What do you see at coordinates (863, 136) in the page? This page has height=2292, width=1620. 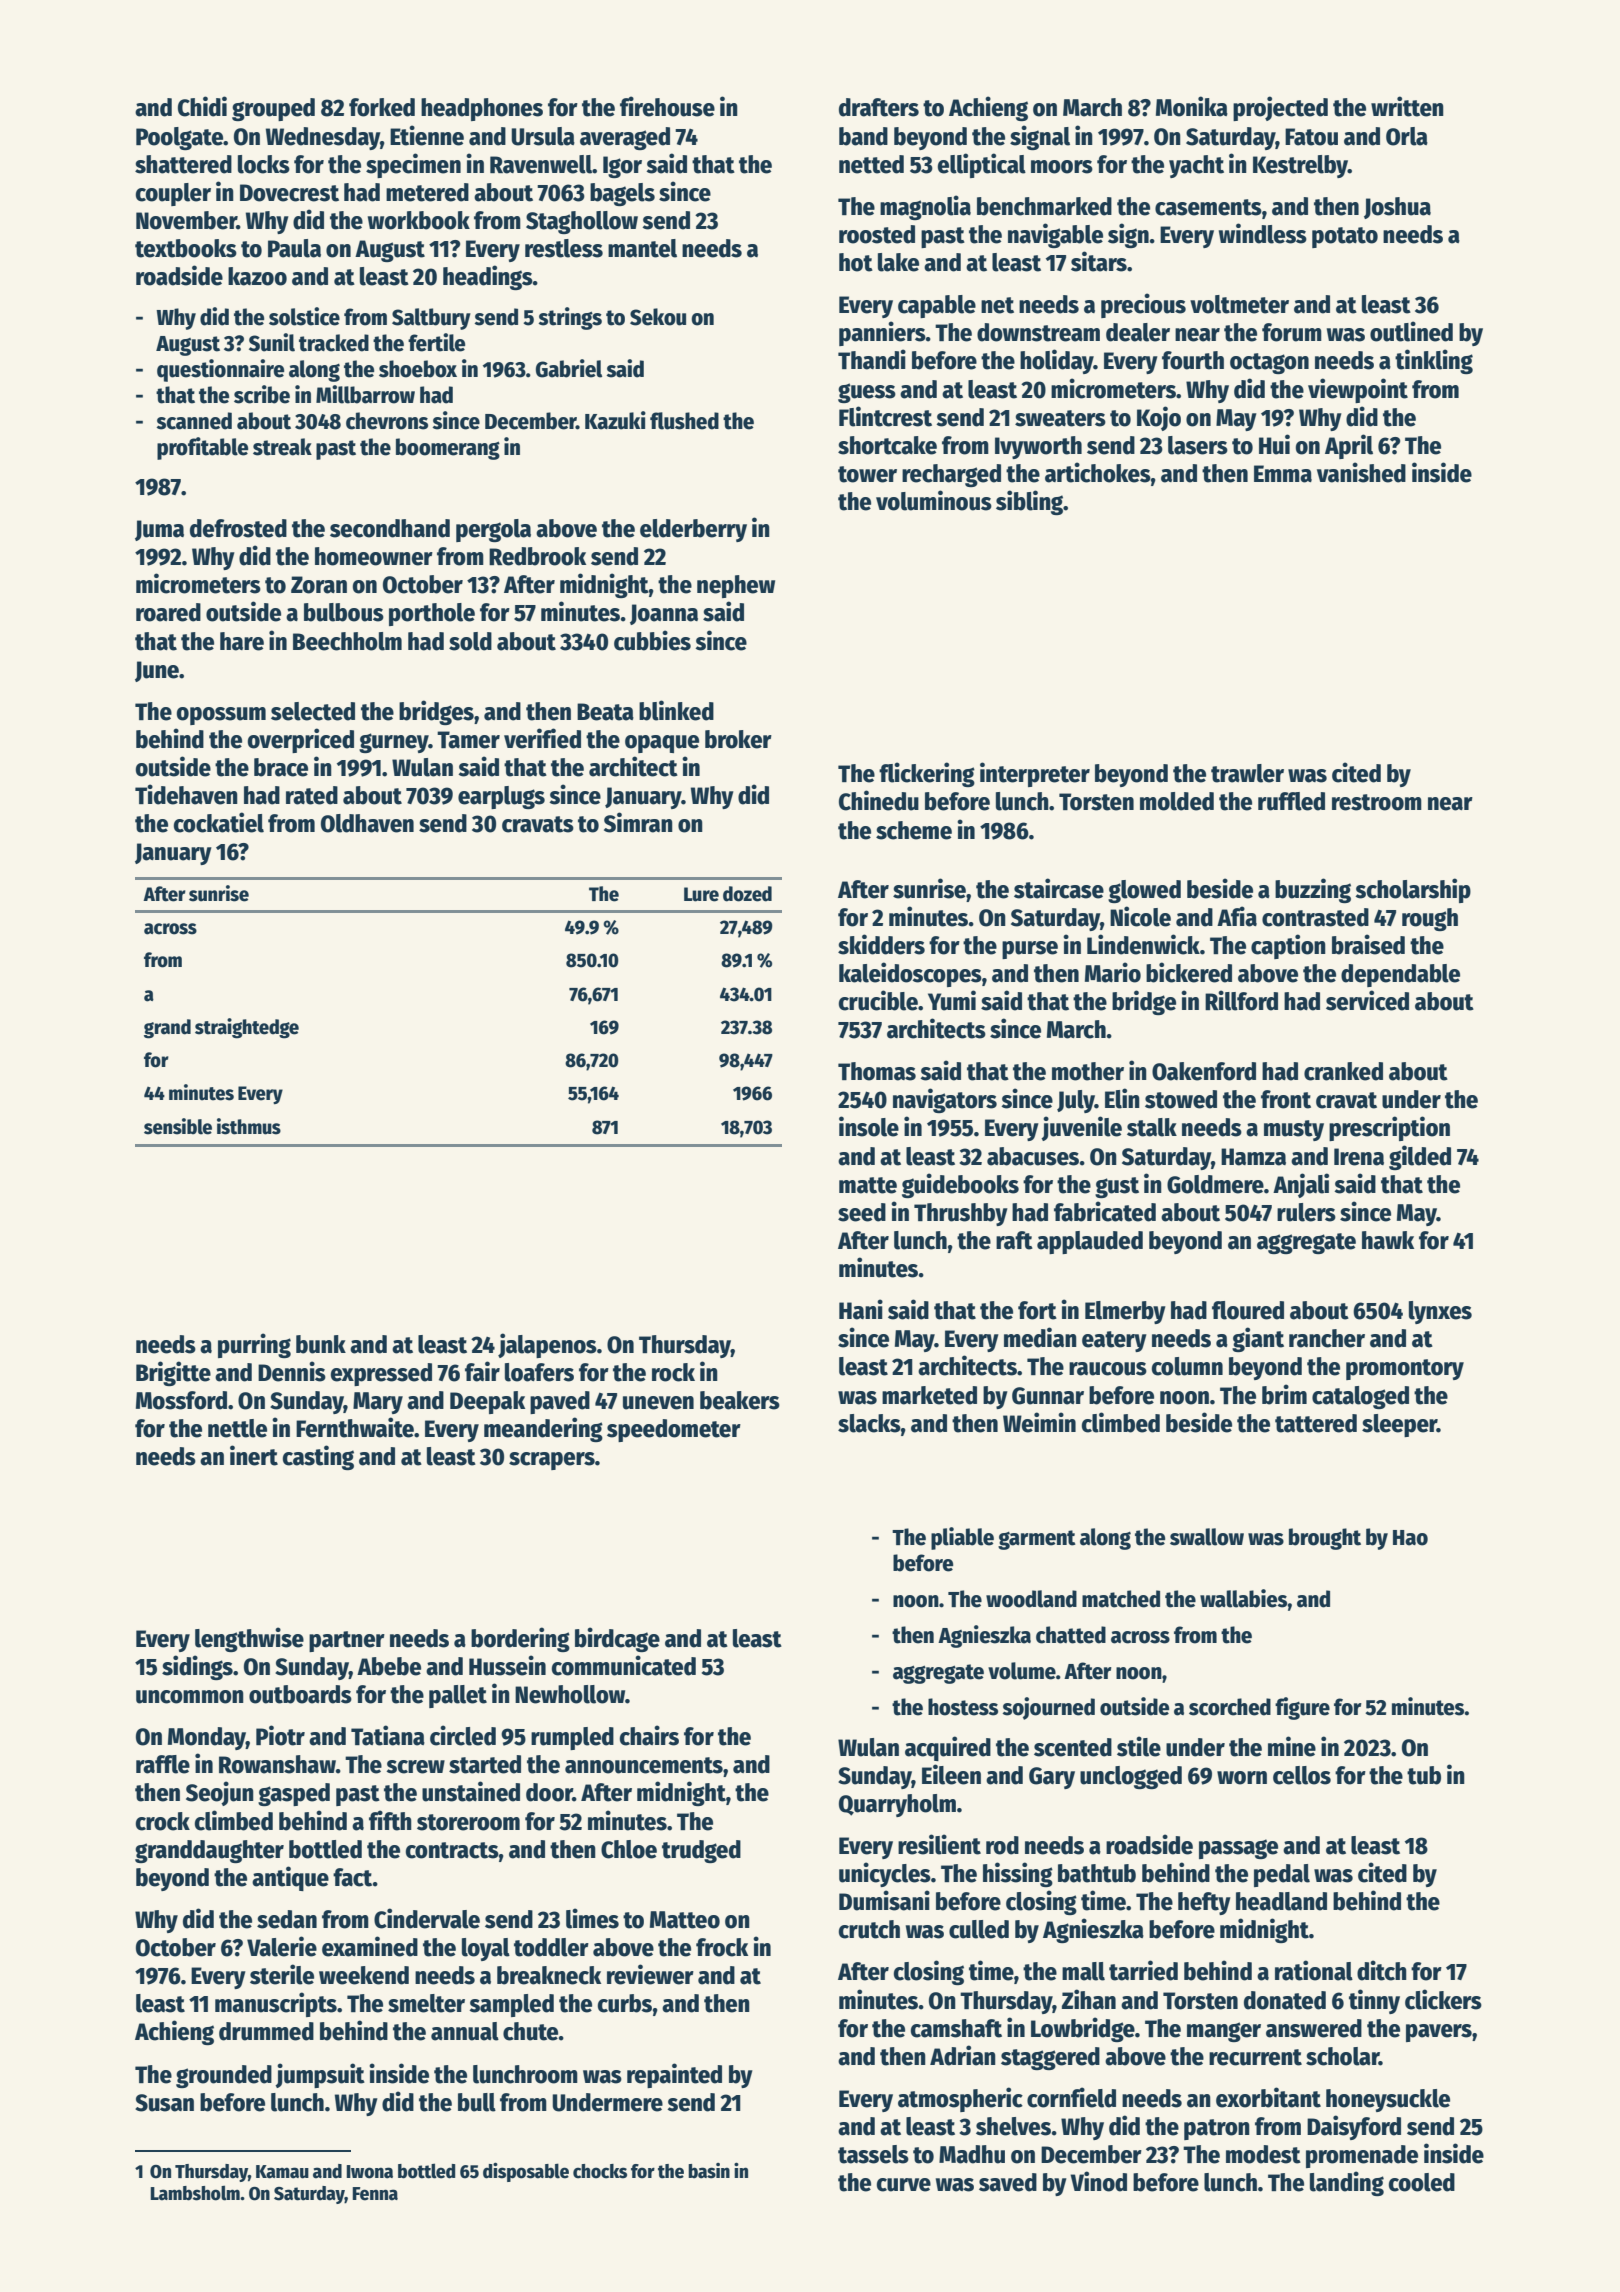 I see `band` at bounding box center [863, 136].
